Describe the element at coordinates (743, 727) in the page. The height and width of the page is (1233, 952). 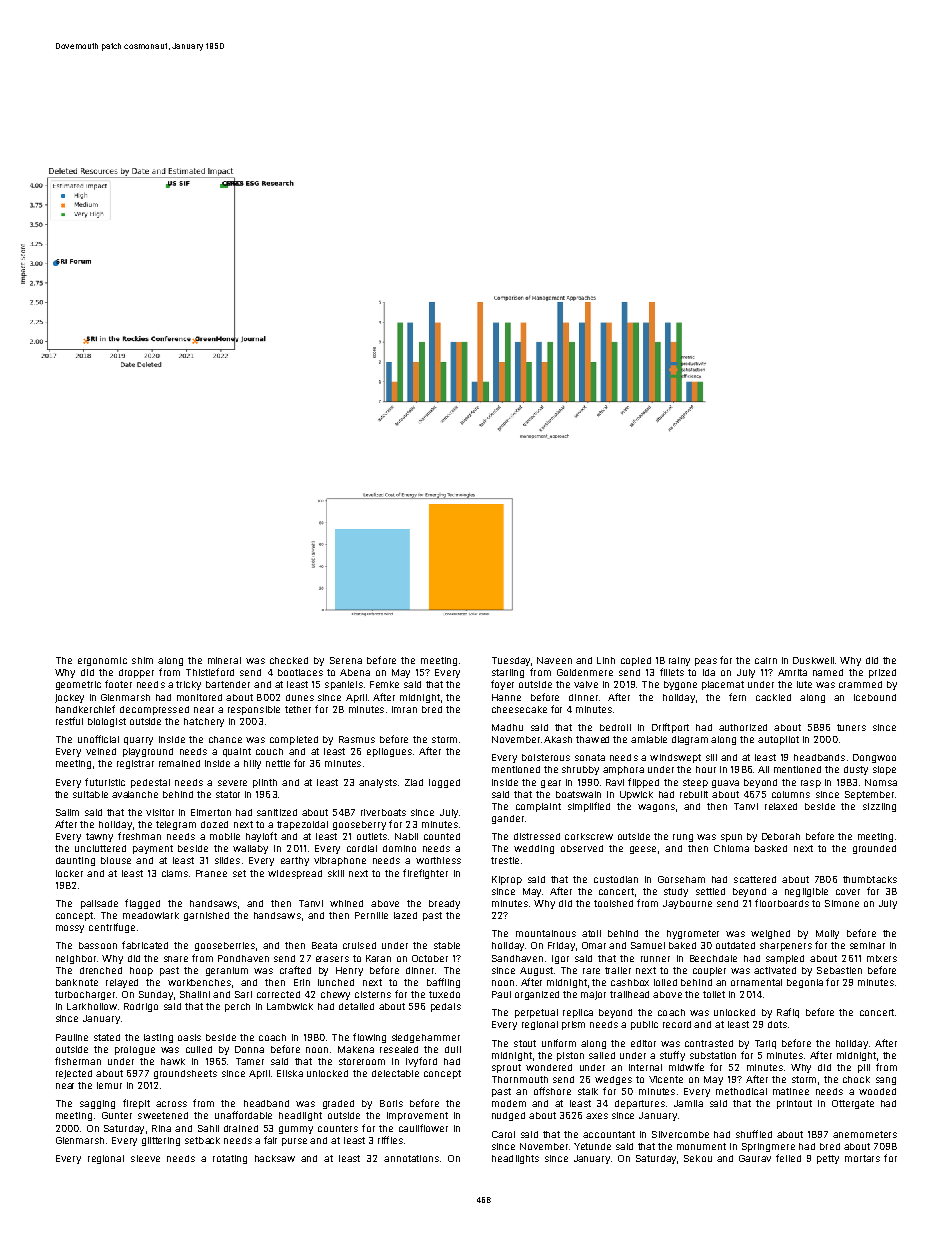
I see `authorized` at that location.
